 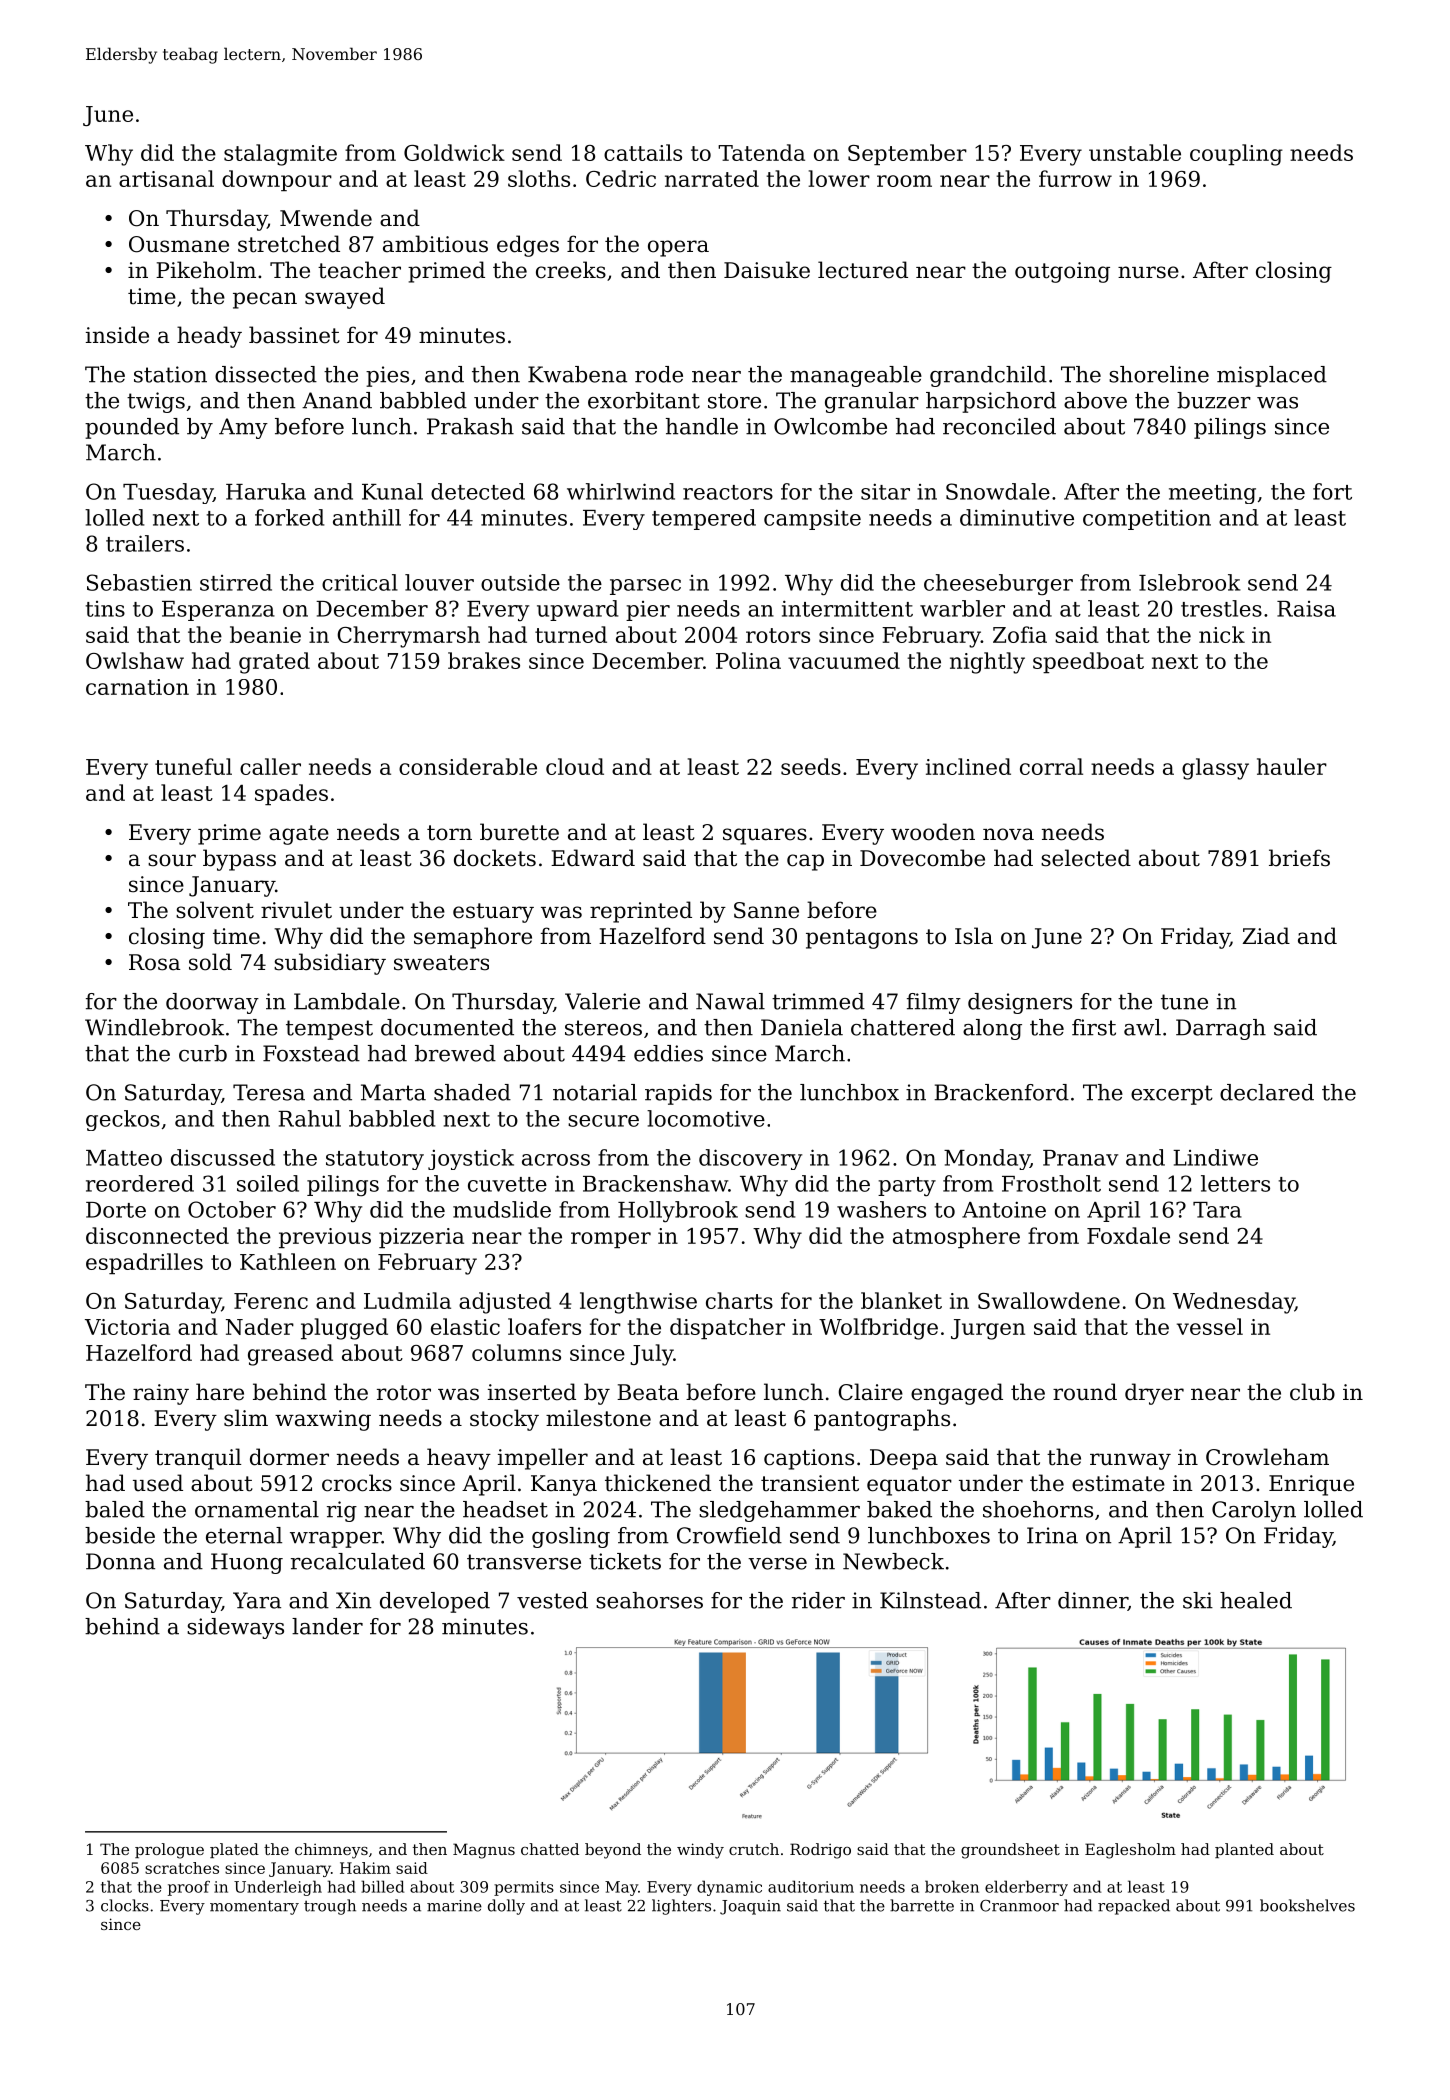 What do you see at coordinates (280, 155) in the document?
I see `stalagmite` at bounding box center [280, 155].
